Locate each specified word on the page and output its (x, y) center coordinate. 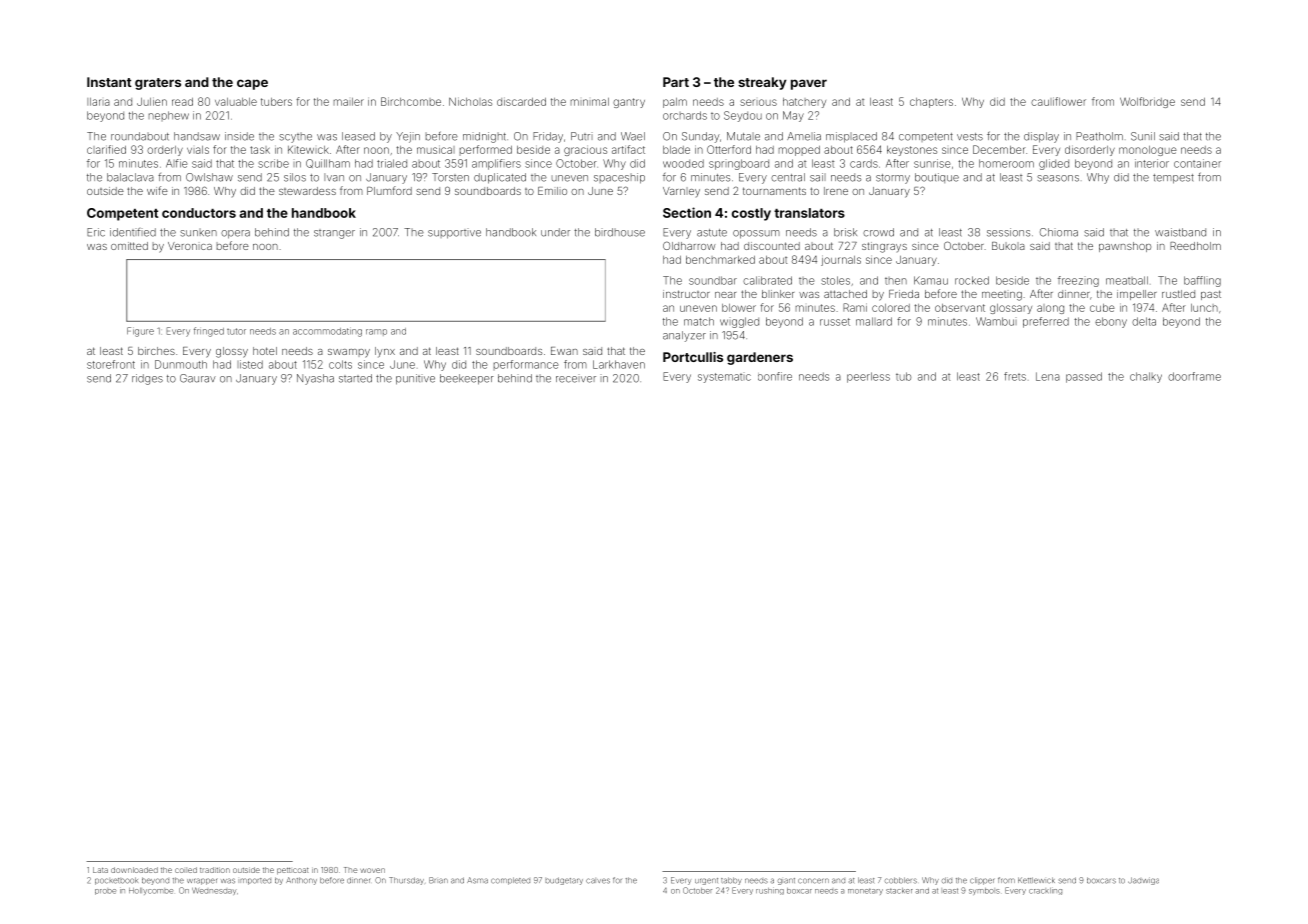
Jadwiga (1143, 881)
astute (712, 233)
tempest (1173, 179)
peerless (868, 377)
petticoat (293, 871)
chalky (1146, 377)
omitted (129, 246)
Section (687, 212)
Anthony (301, 881)
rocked (972, 280)
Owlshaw (209, 177)
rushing (770, 891)
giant (786, 881)
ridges (147, 379)
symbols (984, 891)
